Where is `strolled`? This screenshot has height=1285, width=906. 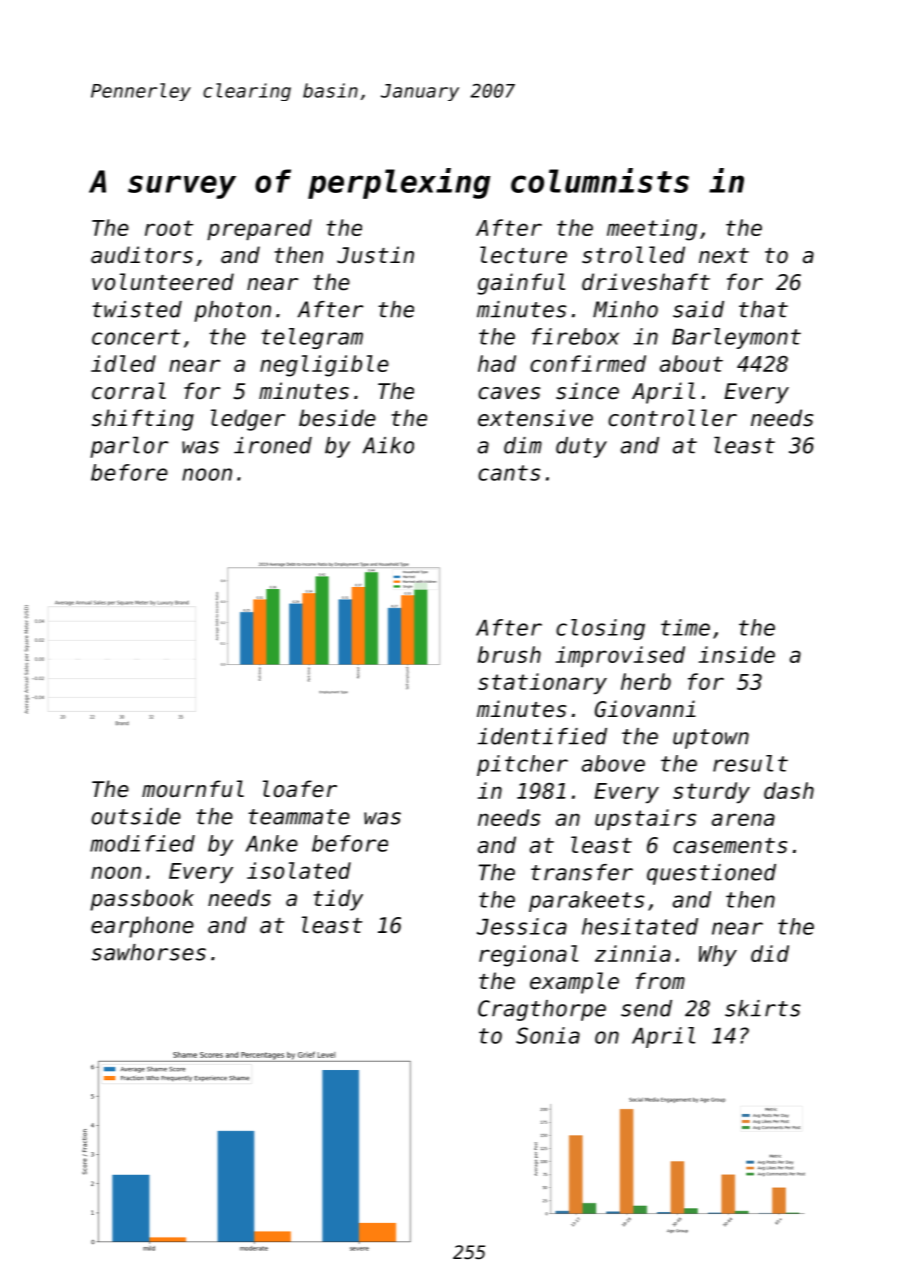
strolled is located at coordinates (633, 255).
